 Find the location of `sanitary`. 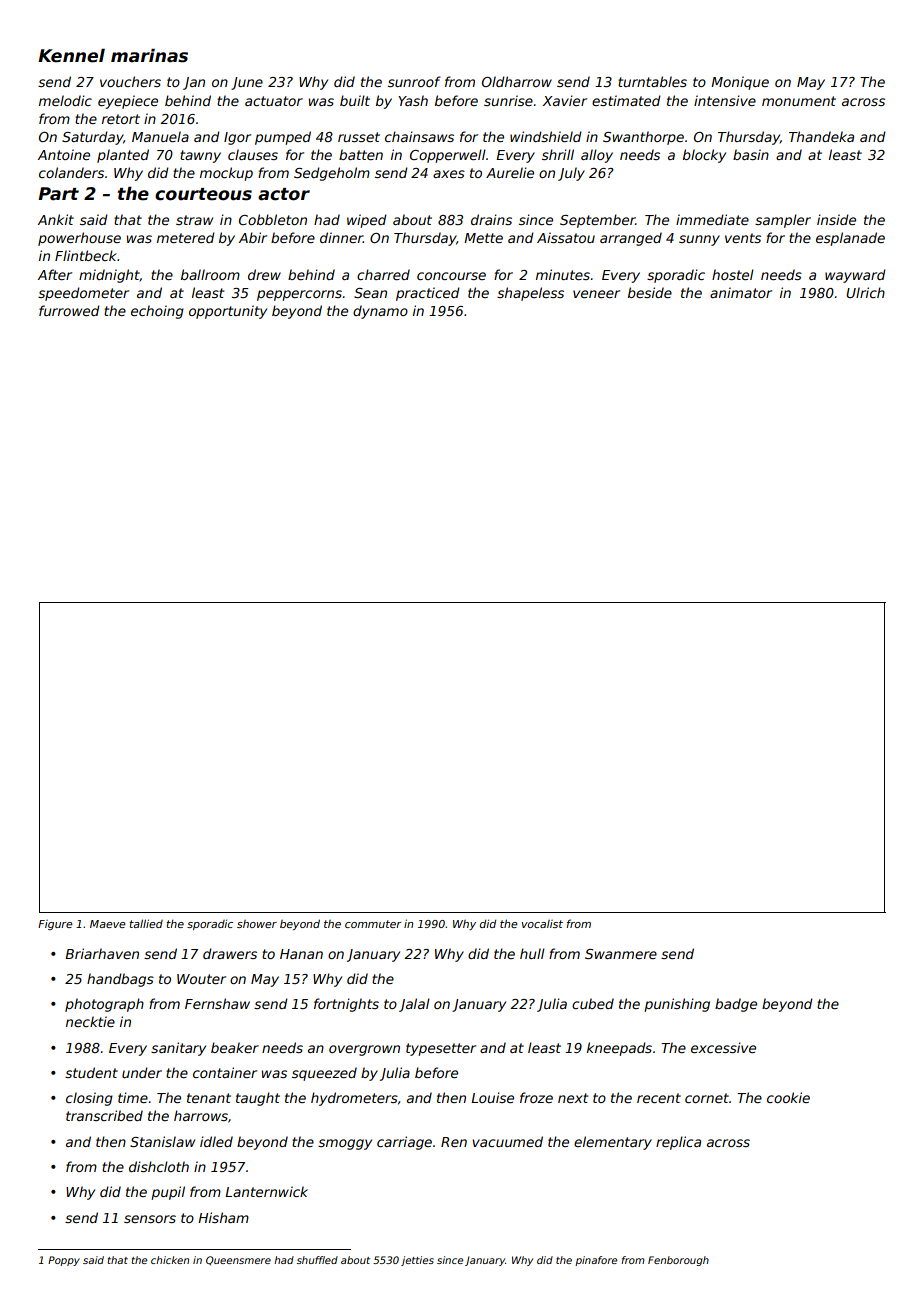

sanitary is located at coordinates (178, 1049).
